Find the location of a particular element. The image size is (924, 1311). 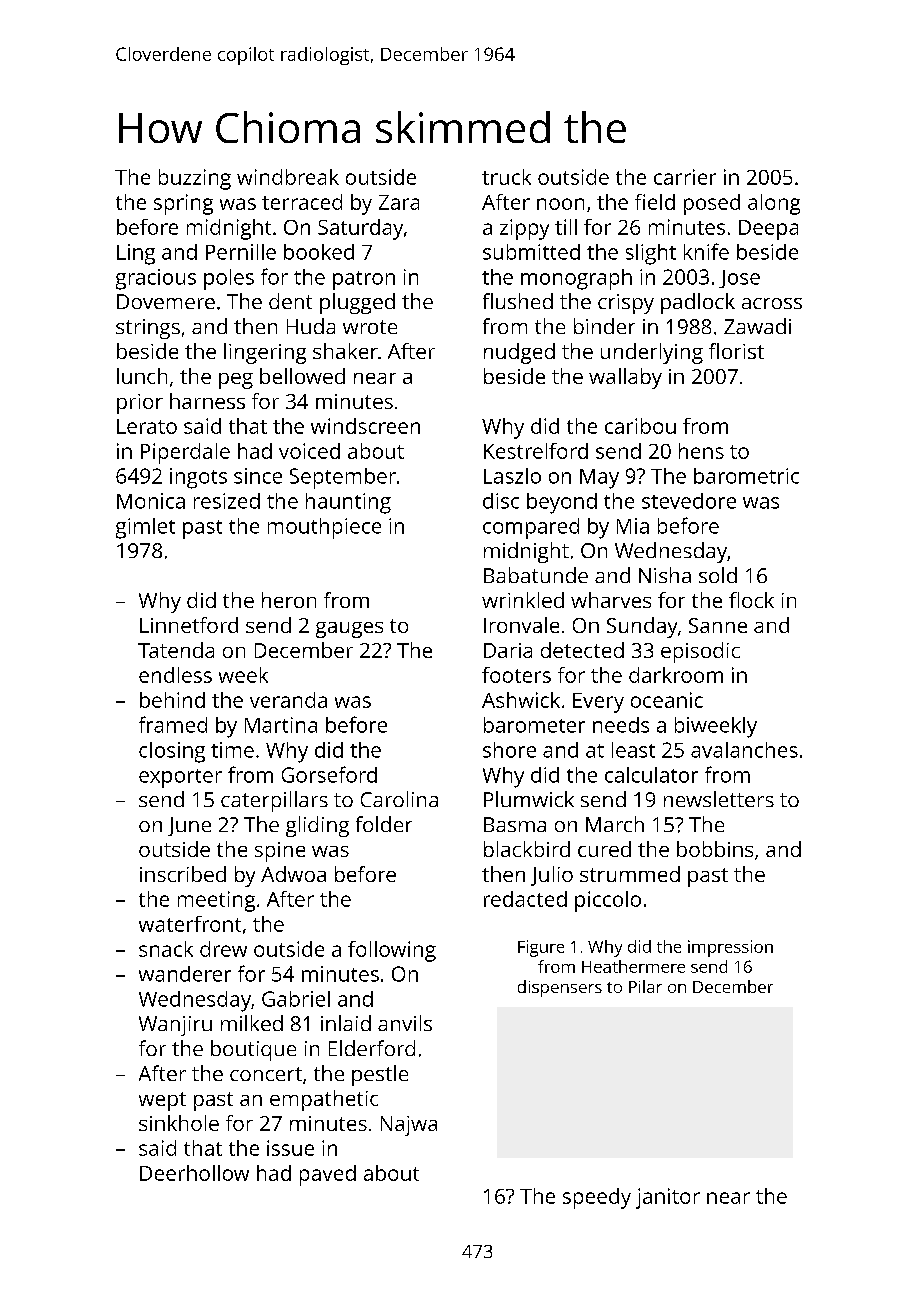

Linnetford is located at coordinates (189, 625).
